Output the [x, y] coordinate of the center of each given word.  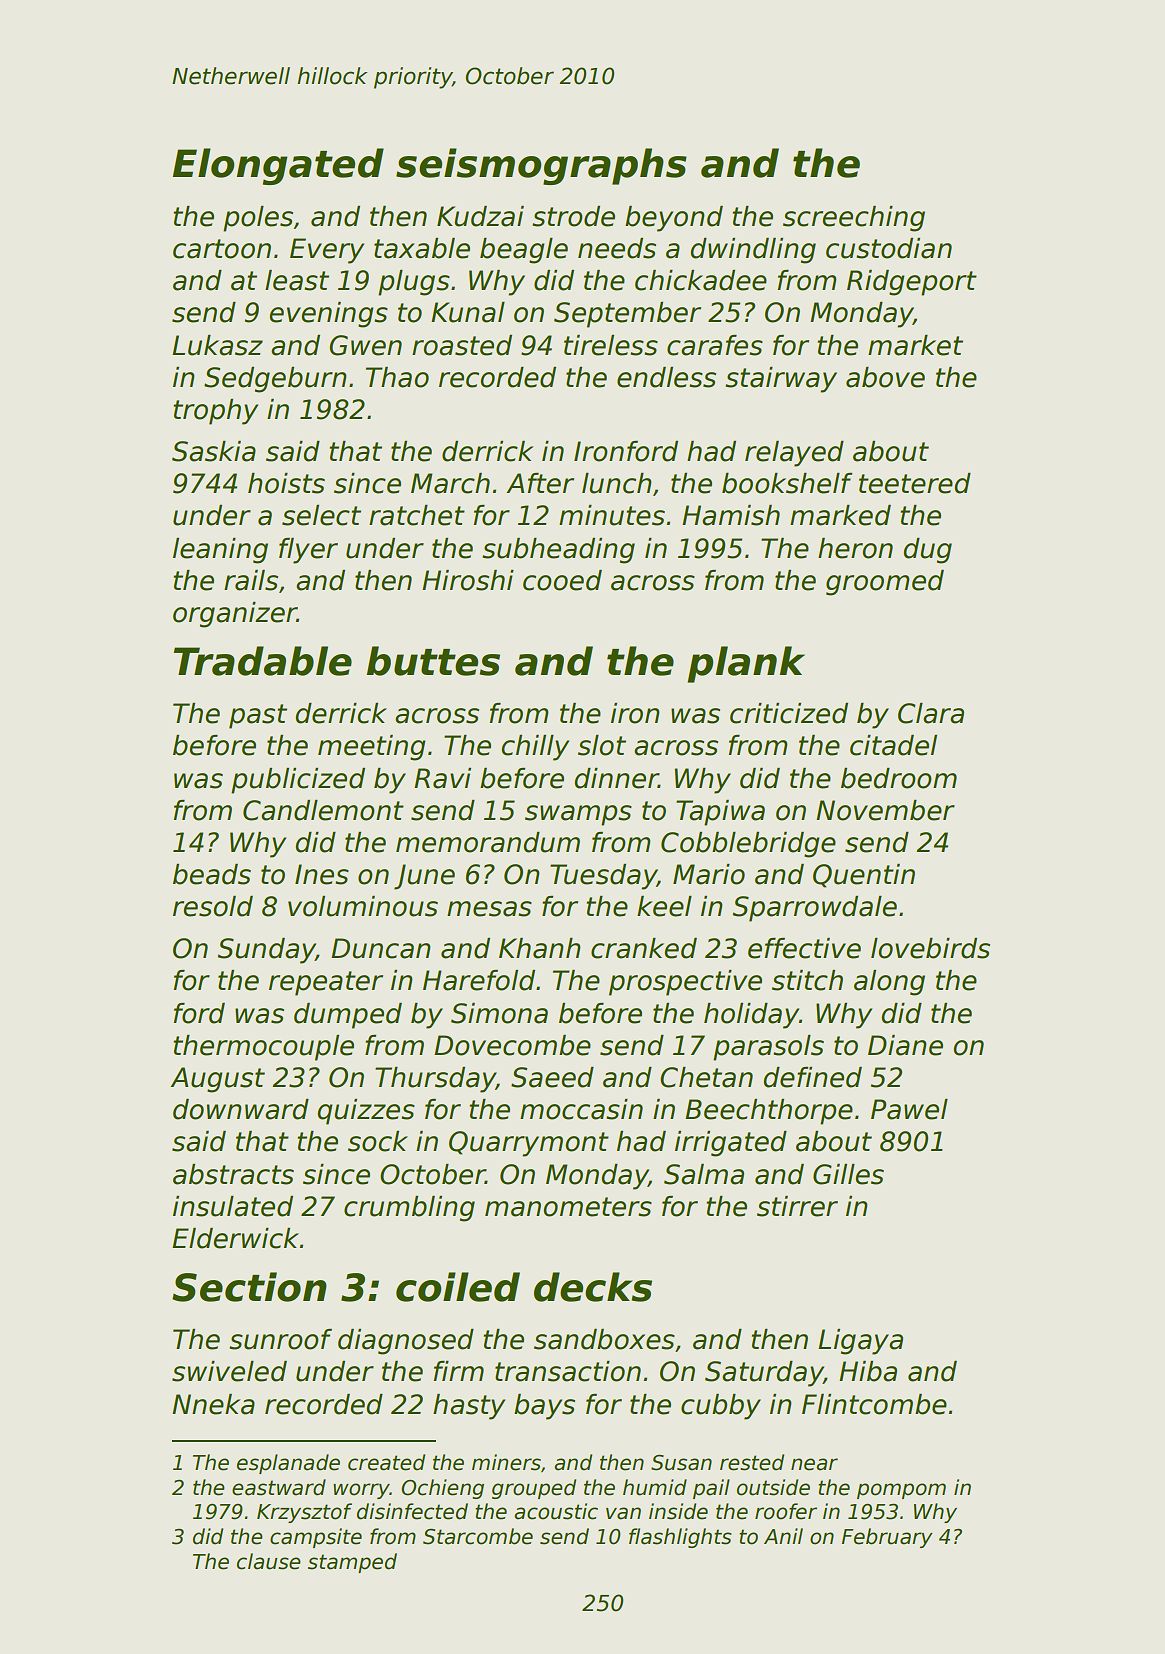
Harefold [479, 980]
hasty [469, 1407]
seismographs [541, 166]
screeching [854, 219]
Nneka [213, 1404]
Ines [322, 874]
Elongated [278, 166]
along [889, 983]
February [887, 1538]
